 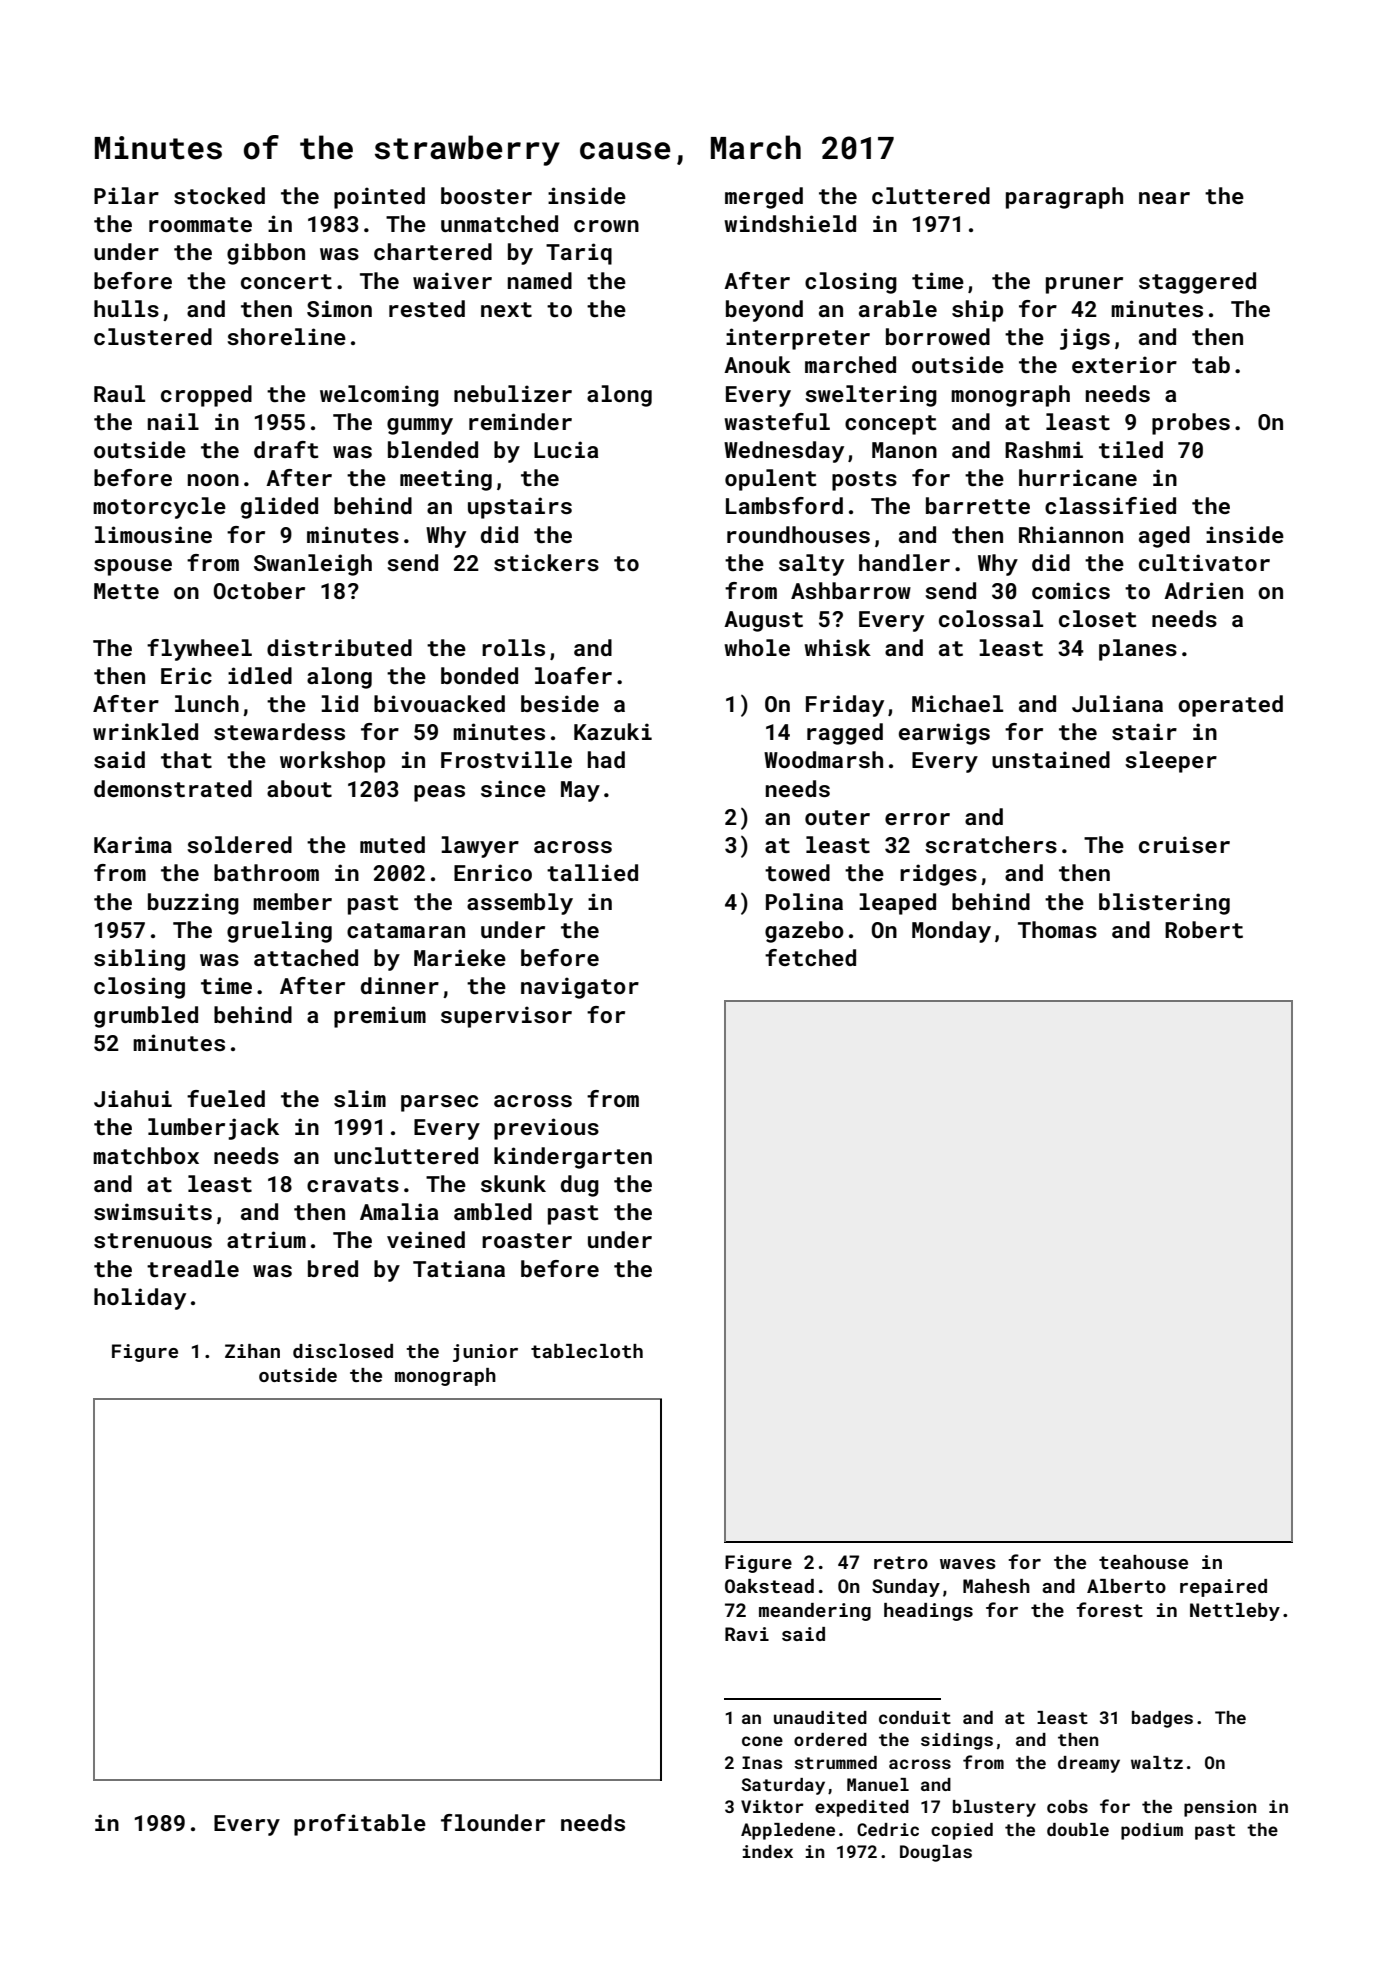 I want to click on disclosed, so click(x=343, y=1351).
